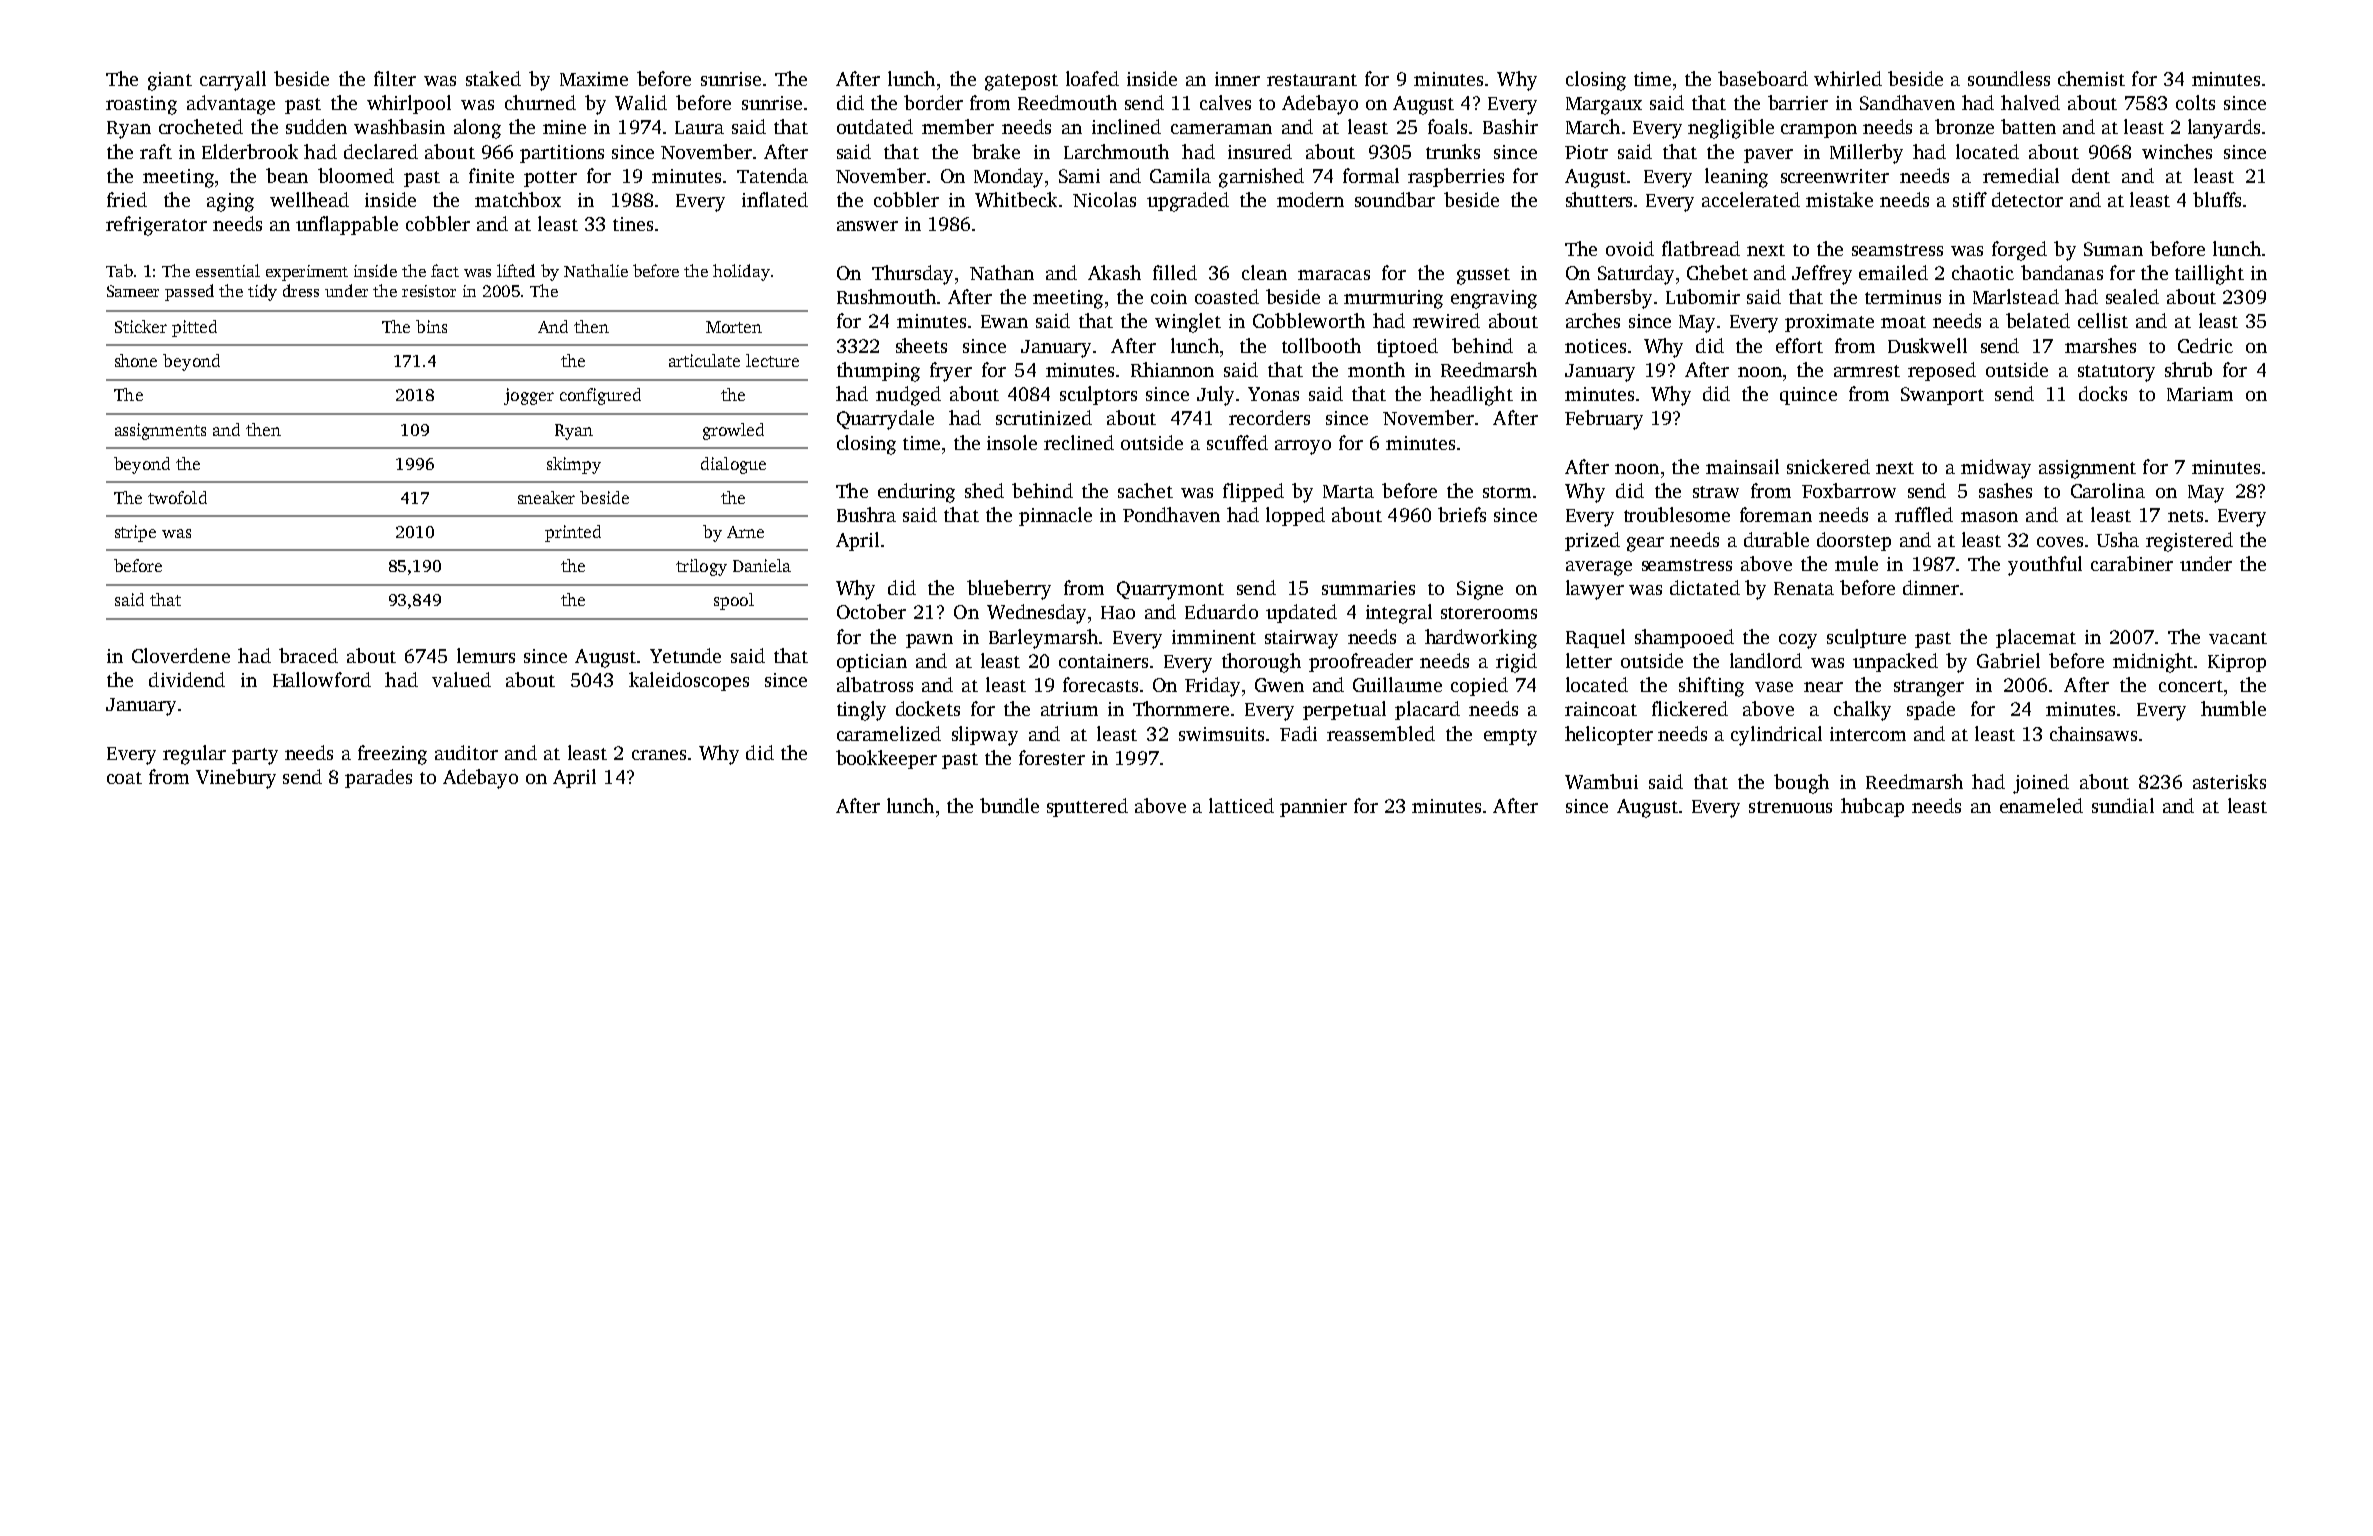  What do you see at coordinates (1313, 808) in the screenshot?
I see `pannier` at bounding box center [1313, 808].
